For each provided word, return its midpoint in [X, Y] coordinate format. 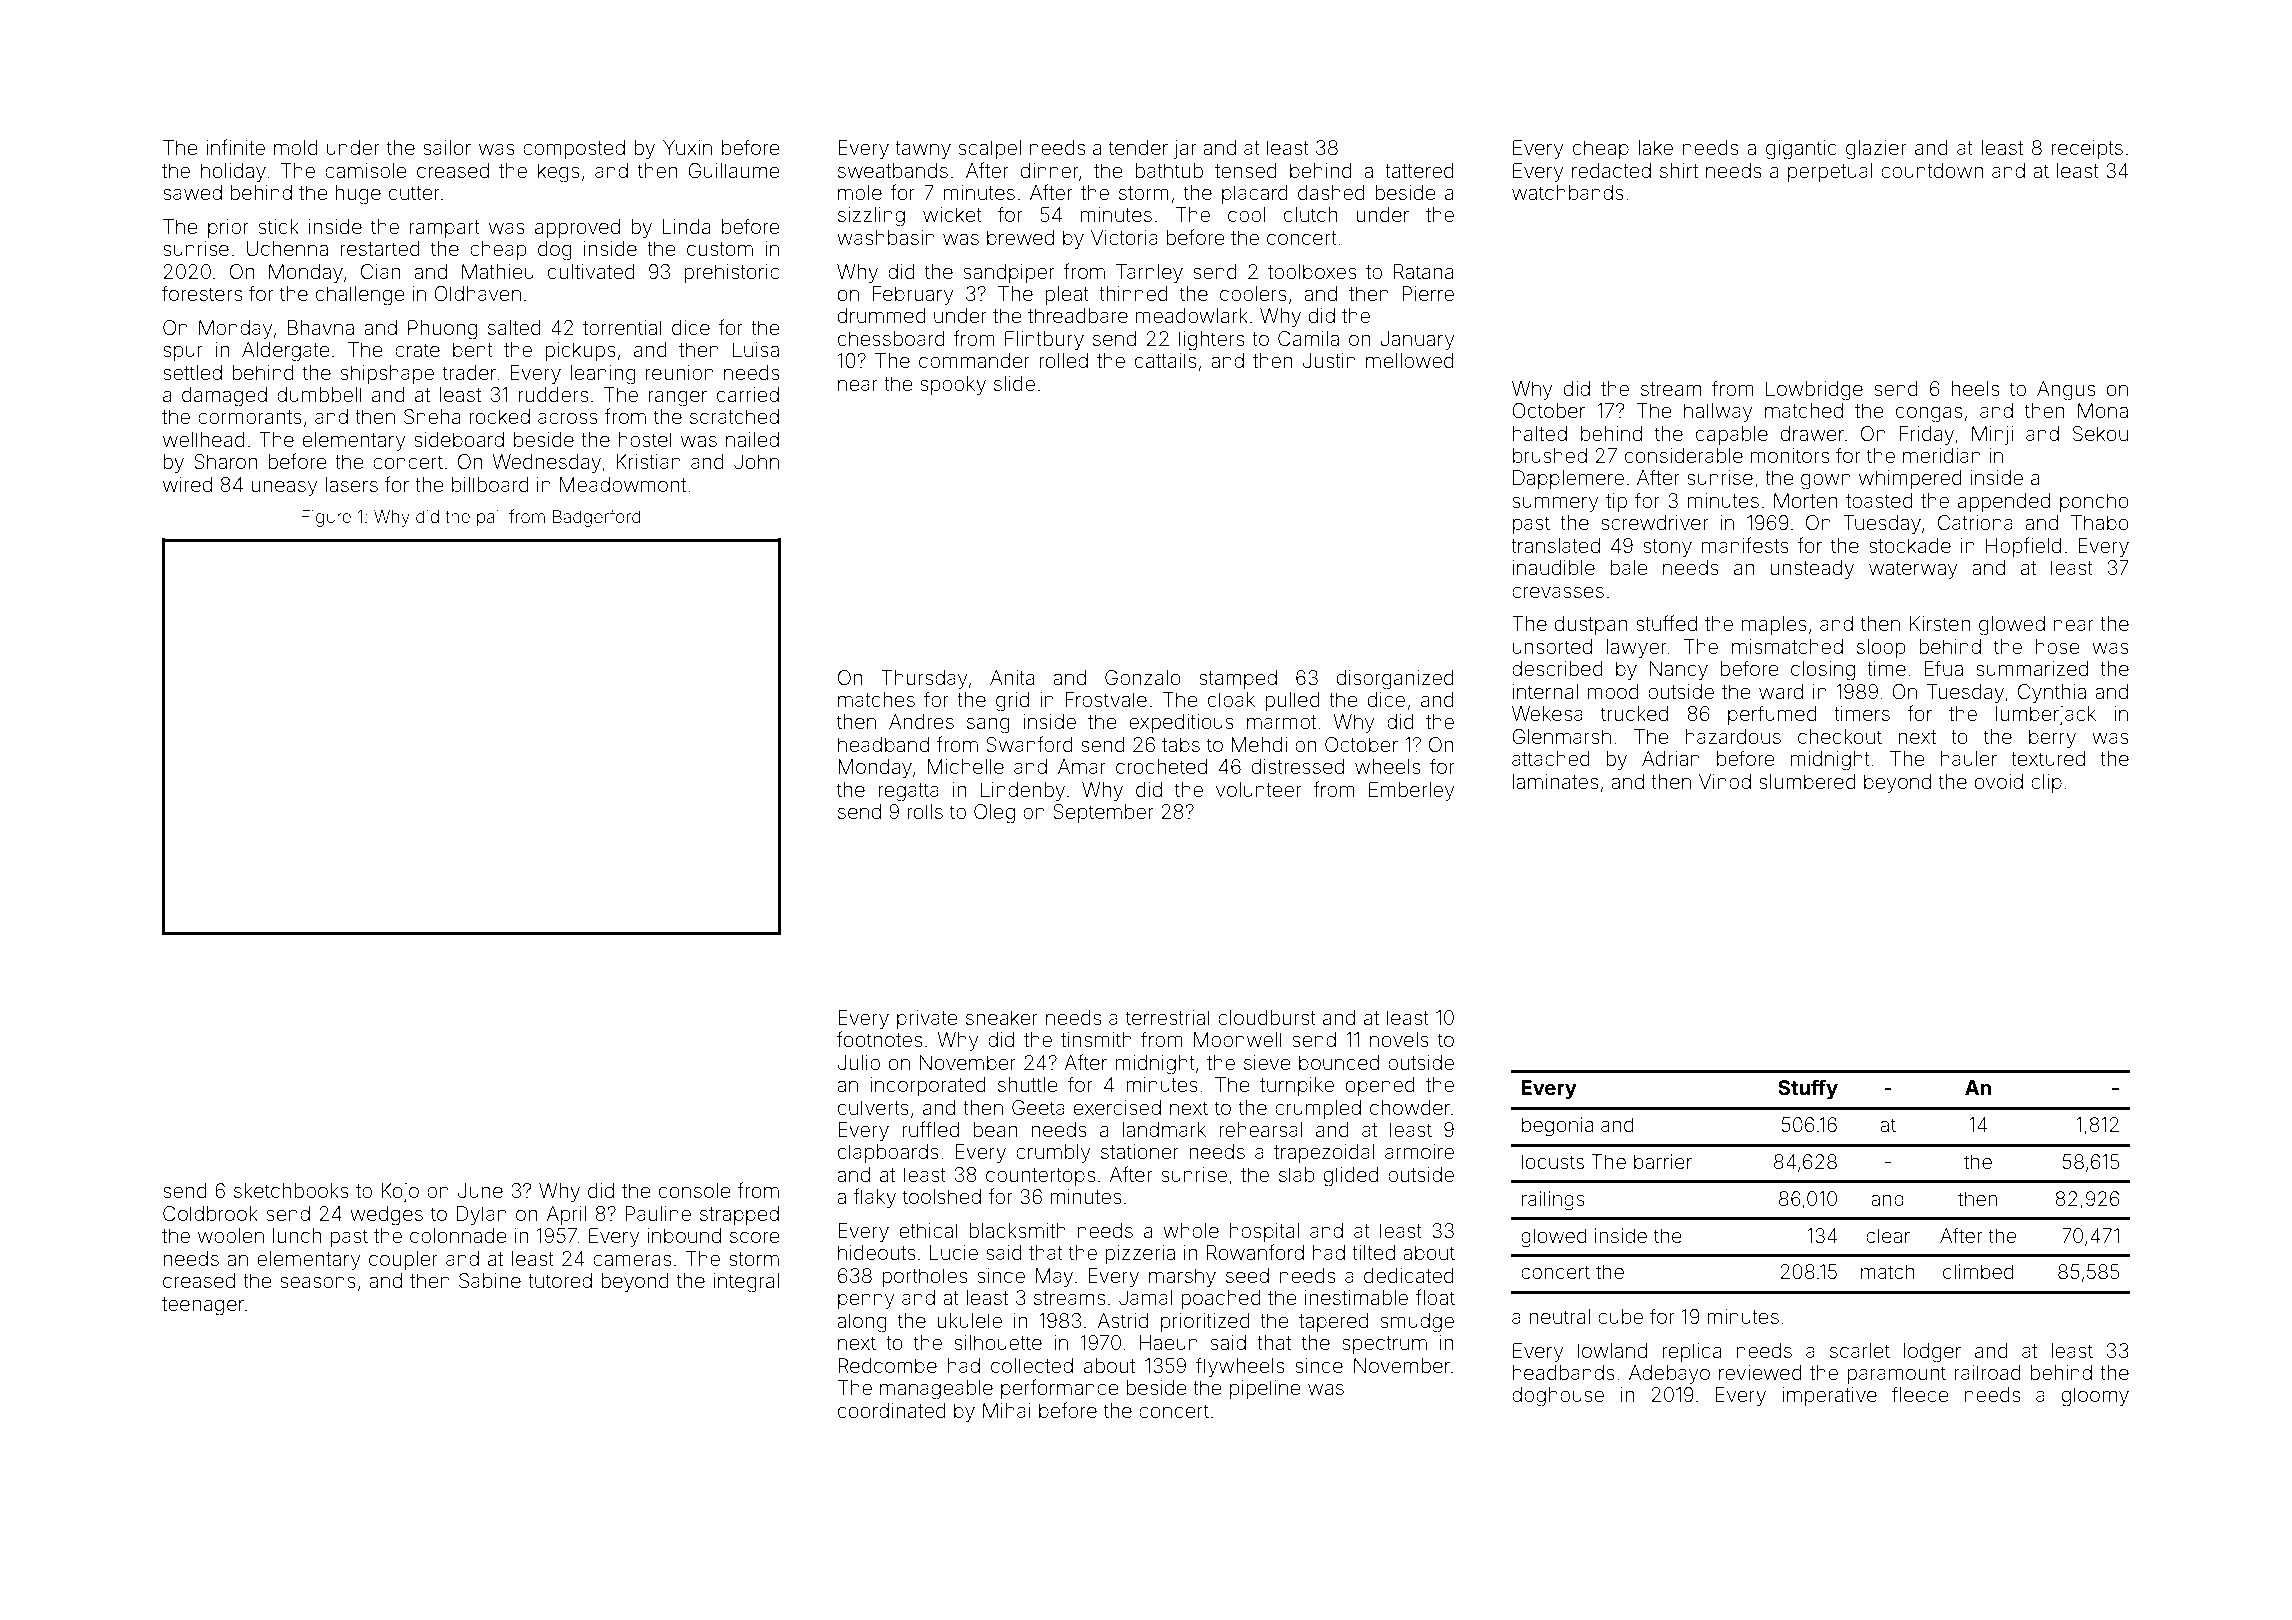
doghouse [1558, 1397]
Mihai [1007, 1410]
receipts [2087, 149]
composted [574, 149]
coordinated [892, 1410]
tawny [923, 150]
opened [1380, 1086]
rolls [925, 811]
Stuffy [1808, 1089]
